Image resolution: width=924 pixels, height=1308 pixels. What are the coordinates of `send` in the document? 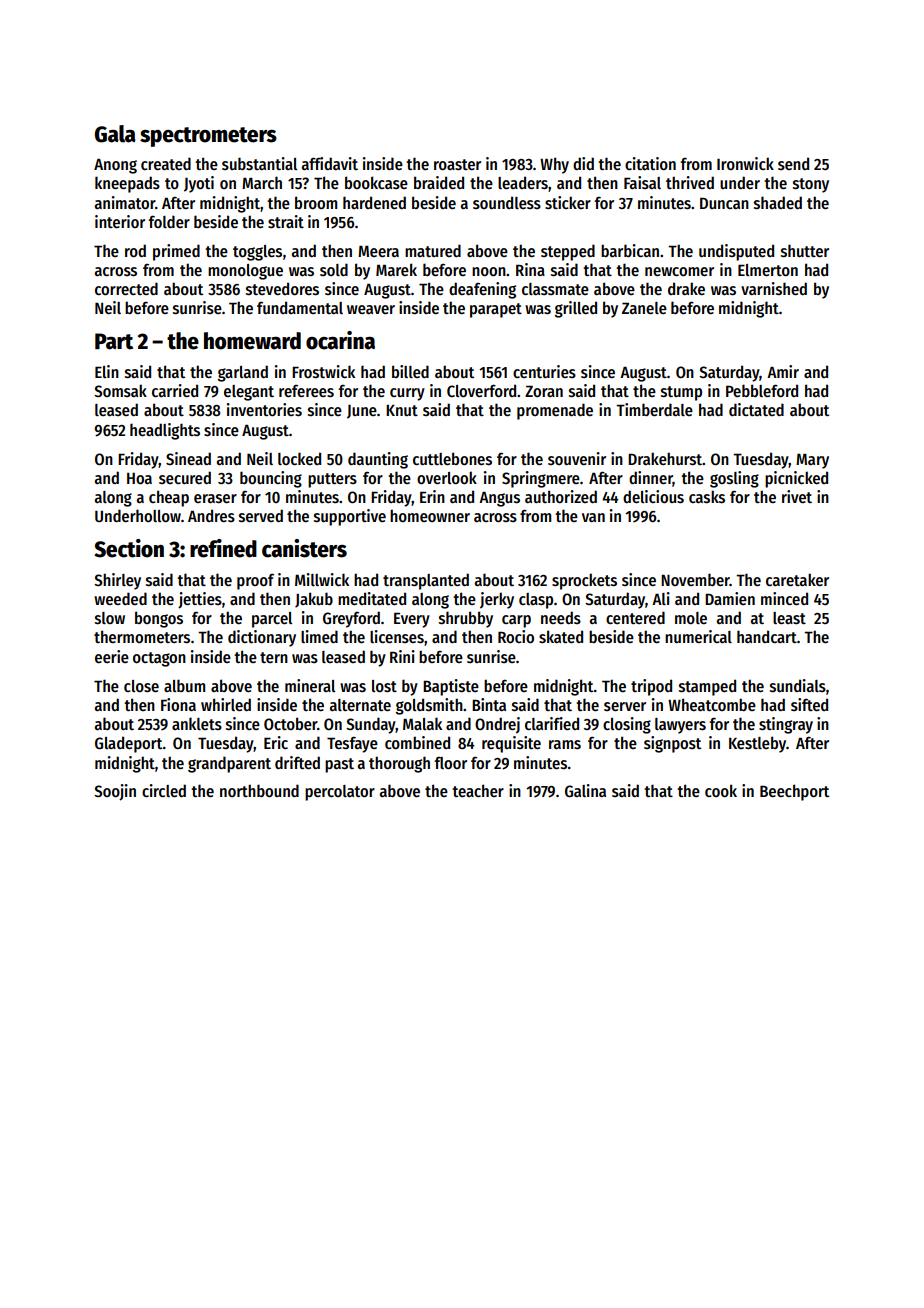 It's located at (793, 163).
